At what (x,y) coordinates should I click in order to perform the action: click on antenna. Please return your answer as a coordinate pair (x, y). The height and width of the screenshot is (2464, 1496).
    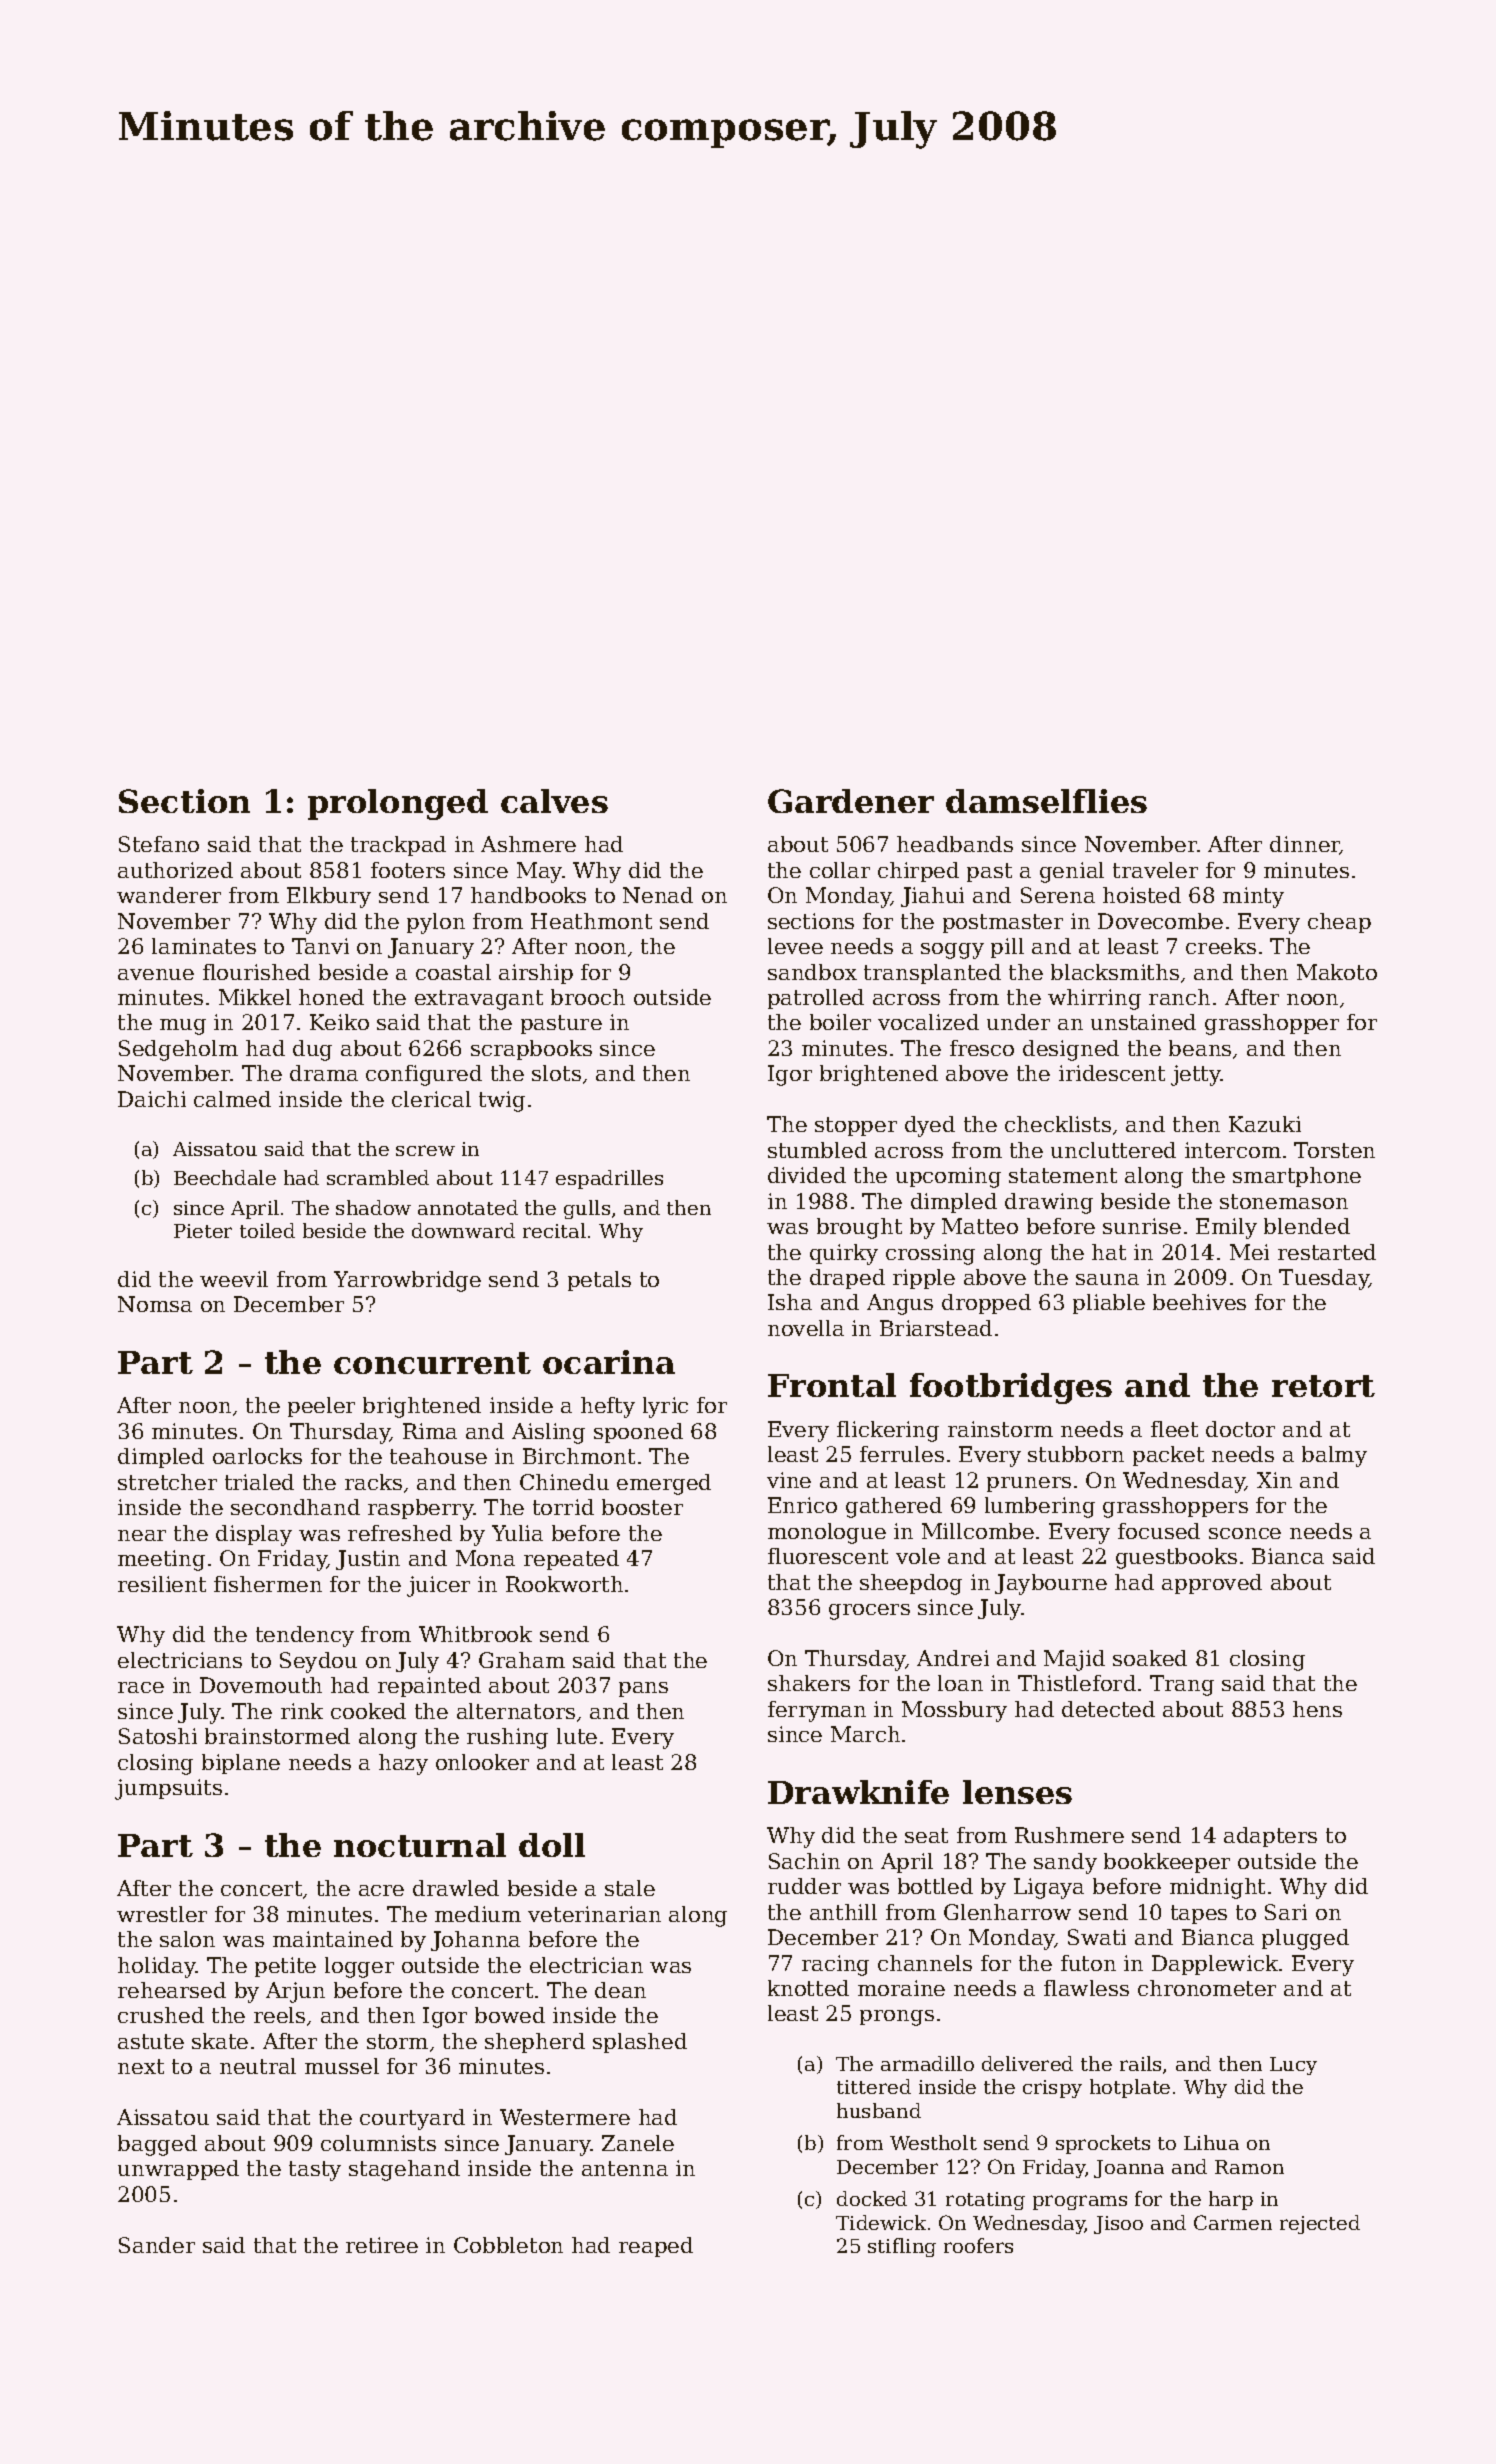
    Looking at the image, I should click on (625, 2168).
